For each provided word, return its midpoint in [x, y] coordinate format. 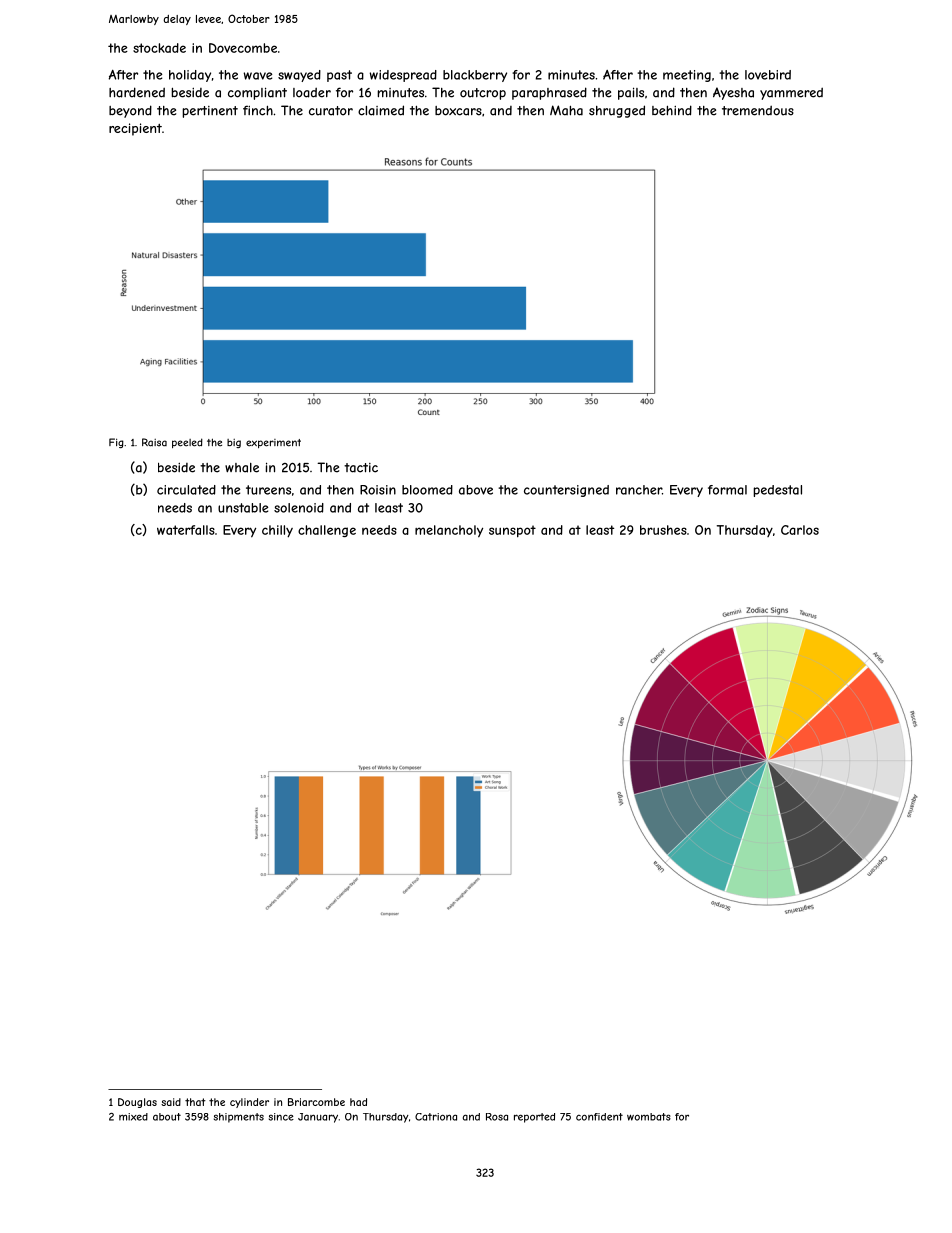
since [281, 1117]
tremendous [758, 110]
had [358, 1102]
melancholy [449, 531]
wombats [649, 1117]
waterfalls [186, 530]
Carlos [800, 530]
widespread [403, 76]
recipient [135, 129]
